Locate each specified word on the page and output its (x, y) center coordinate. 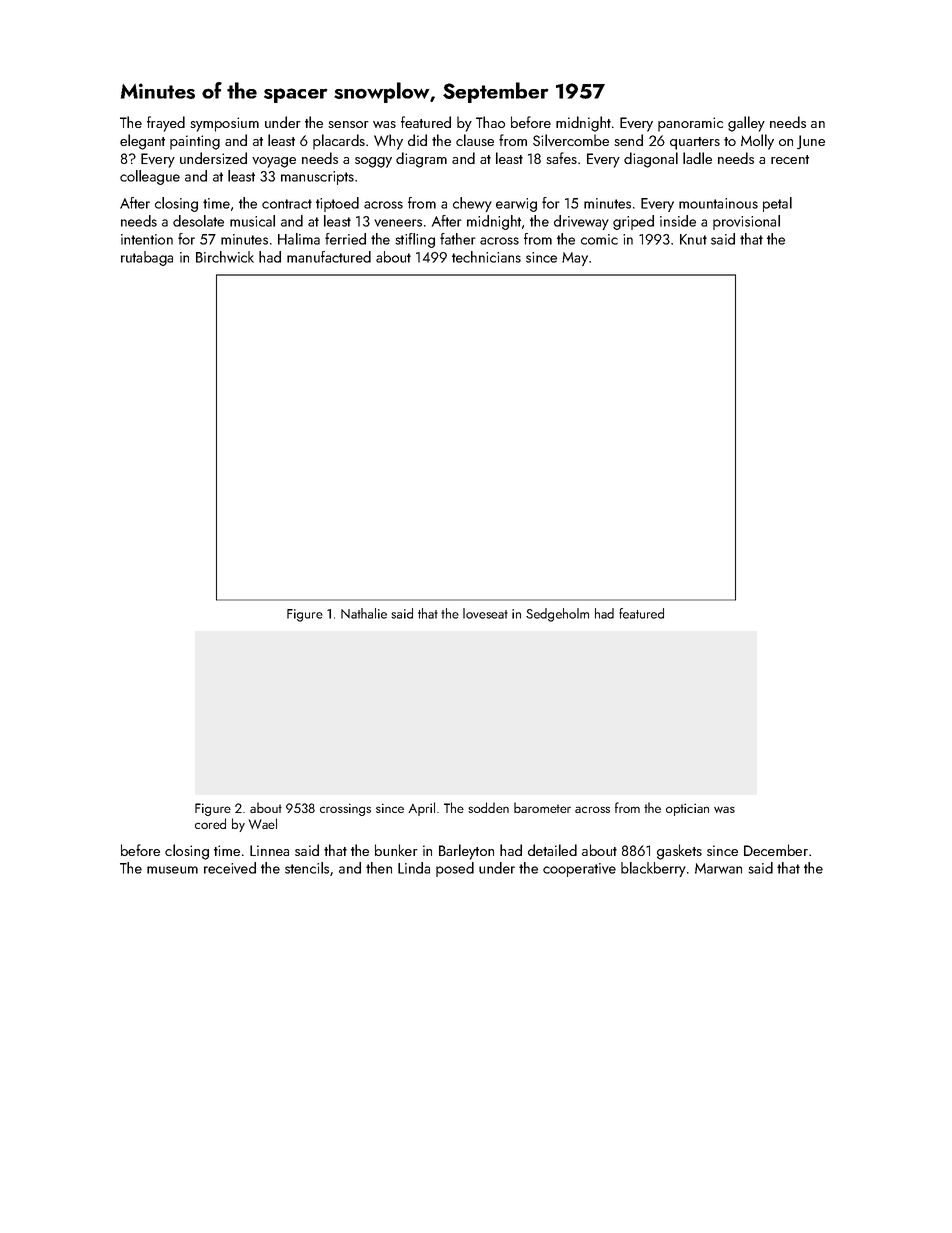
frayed (166, 124)
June (811, 142)
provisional (746, 222)
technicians (486, 257)
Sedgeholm (557, 615)
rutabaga (147, 258)
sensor (348, 124)
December (776, 850)
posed (455, 869)
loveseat (485, 613)
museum (172, 870)
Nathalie (364, 613)
